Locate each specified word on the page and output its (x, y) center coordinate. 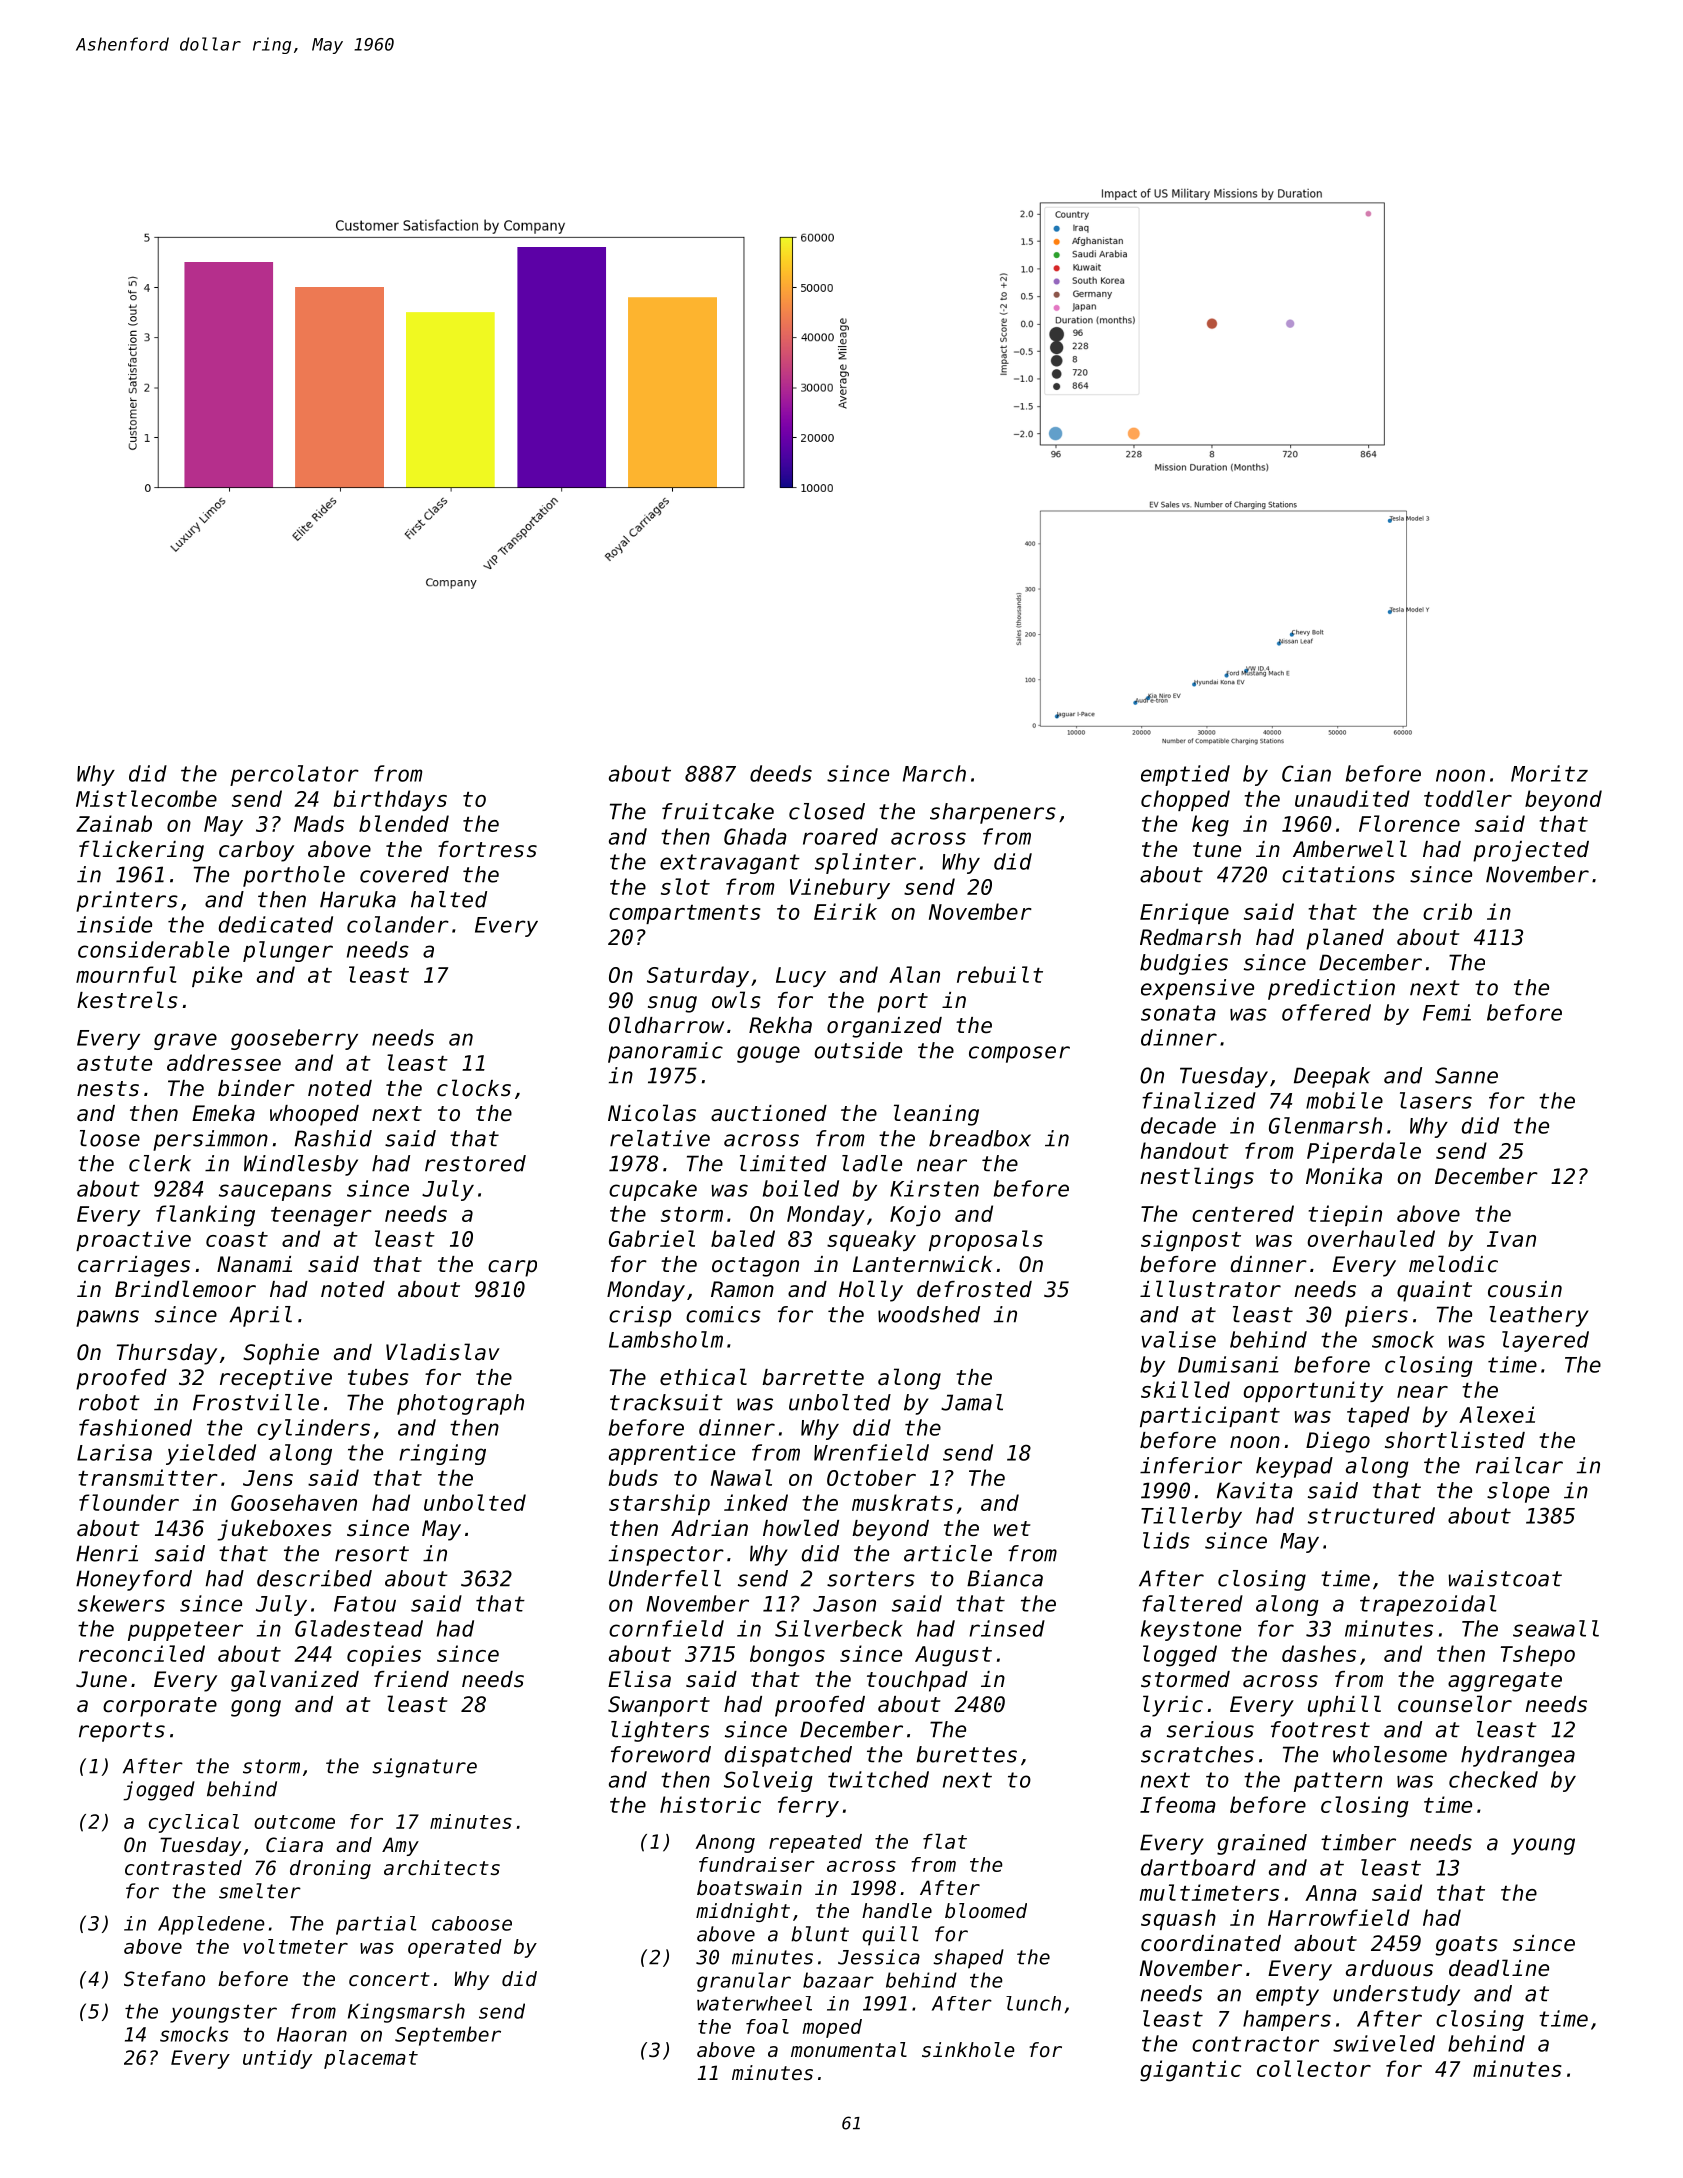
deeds (781, 773)
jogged (159, 1791)
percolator (294, 775)
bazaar (838, 1980)
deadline (1499, 1968)
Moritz (1549, 773)
